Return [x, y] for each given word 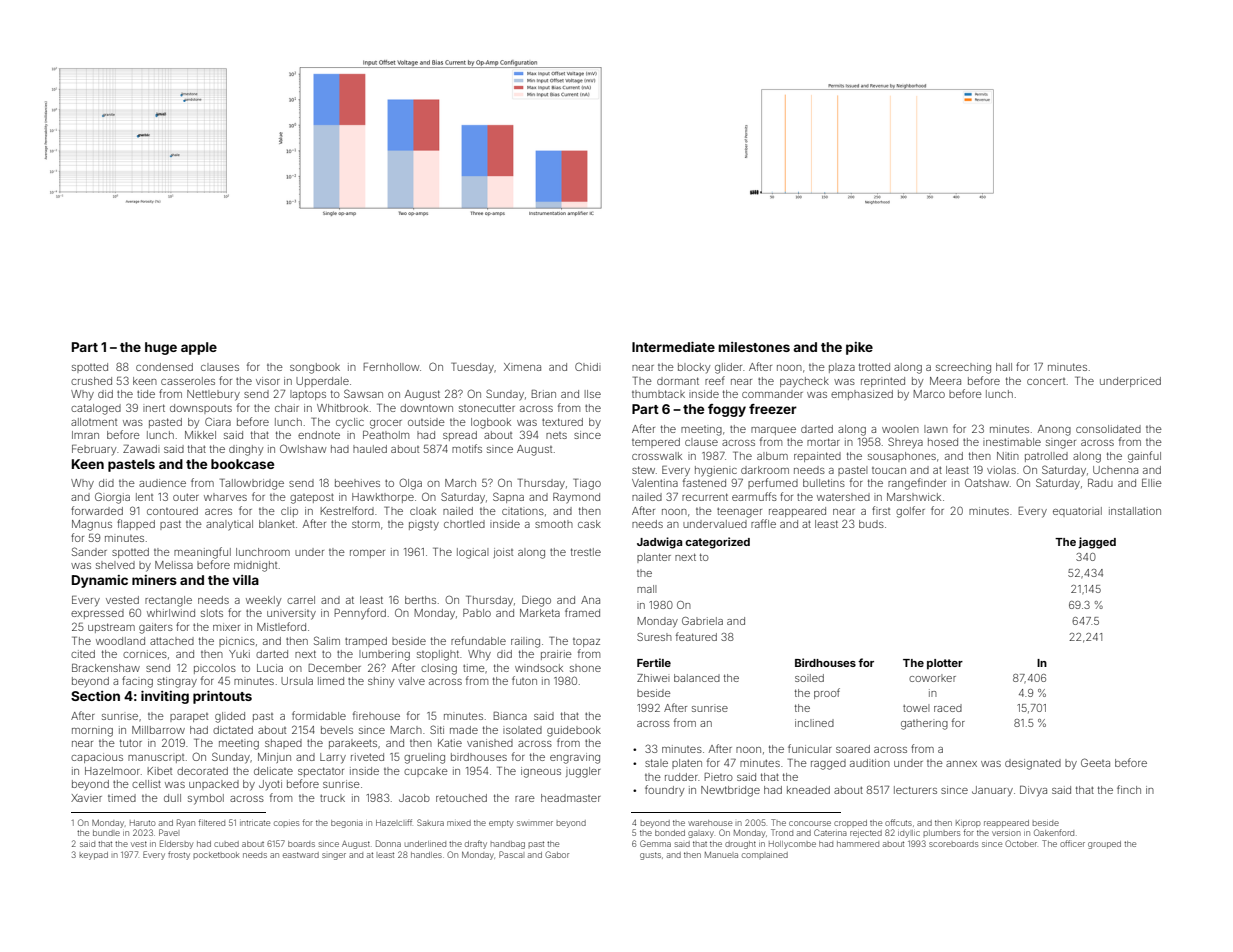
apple [199, 348]
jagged [1097, 543]
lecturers [915, 790]
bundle [106, 833]
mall [646, 589]
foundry [664, 790]
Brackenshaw [106, 668]
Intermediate [673, 347]
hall [1004, 367]
